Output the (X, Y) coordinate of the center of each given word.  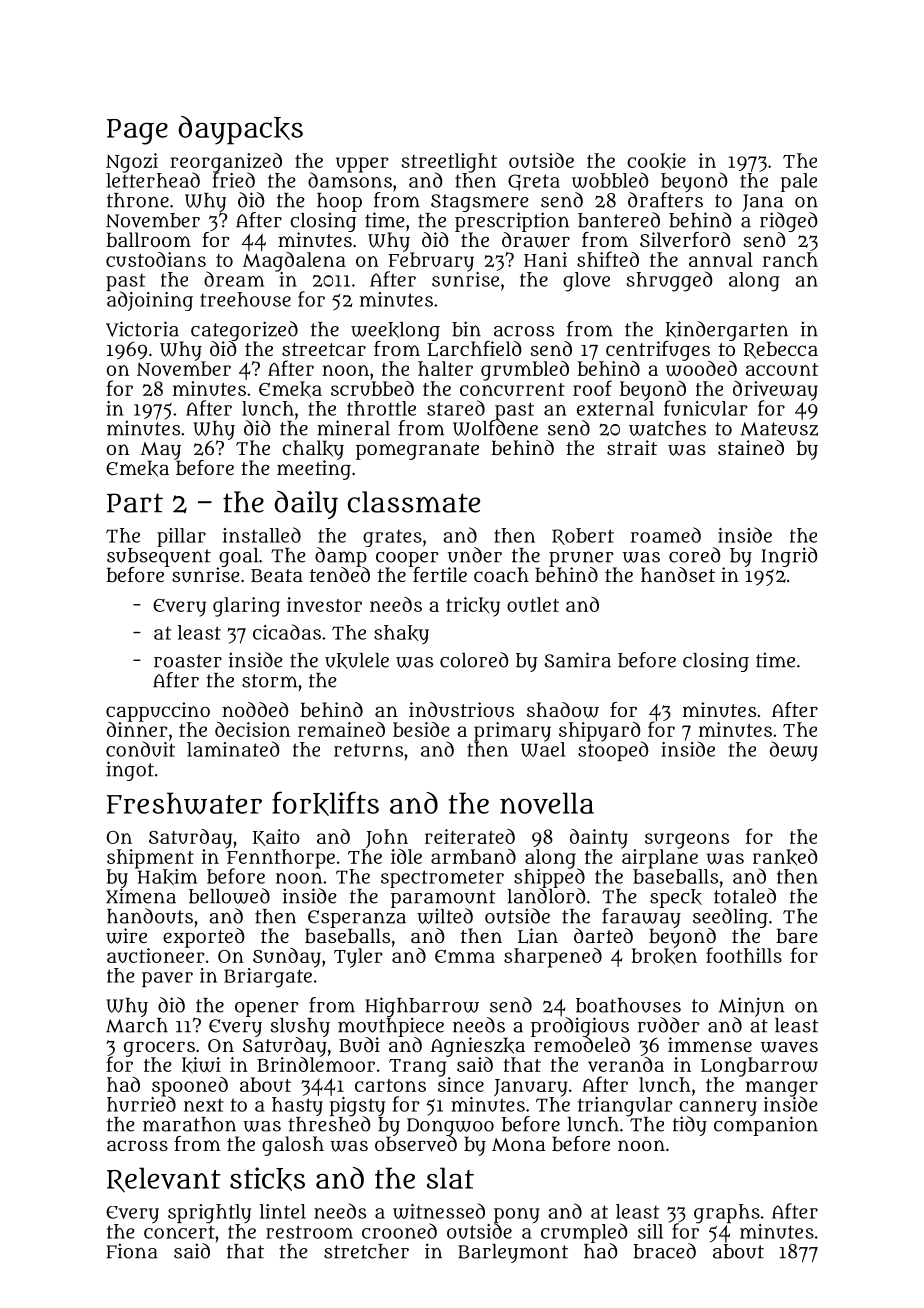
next (204, 1105)
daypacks (241, 130)
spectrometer (442, 879)
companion (766, 1126)
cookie (656, 161)
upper (362, 165)
